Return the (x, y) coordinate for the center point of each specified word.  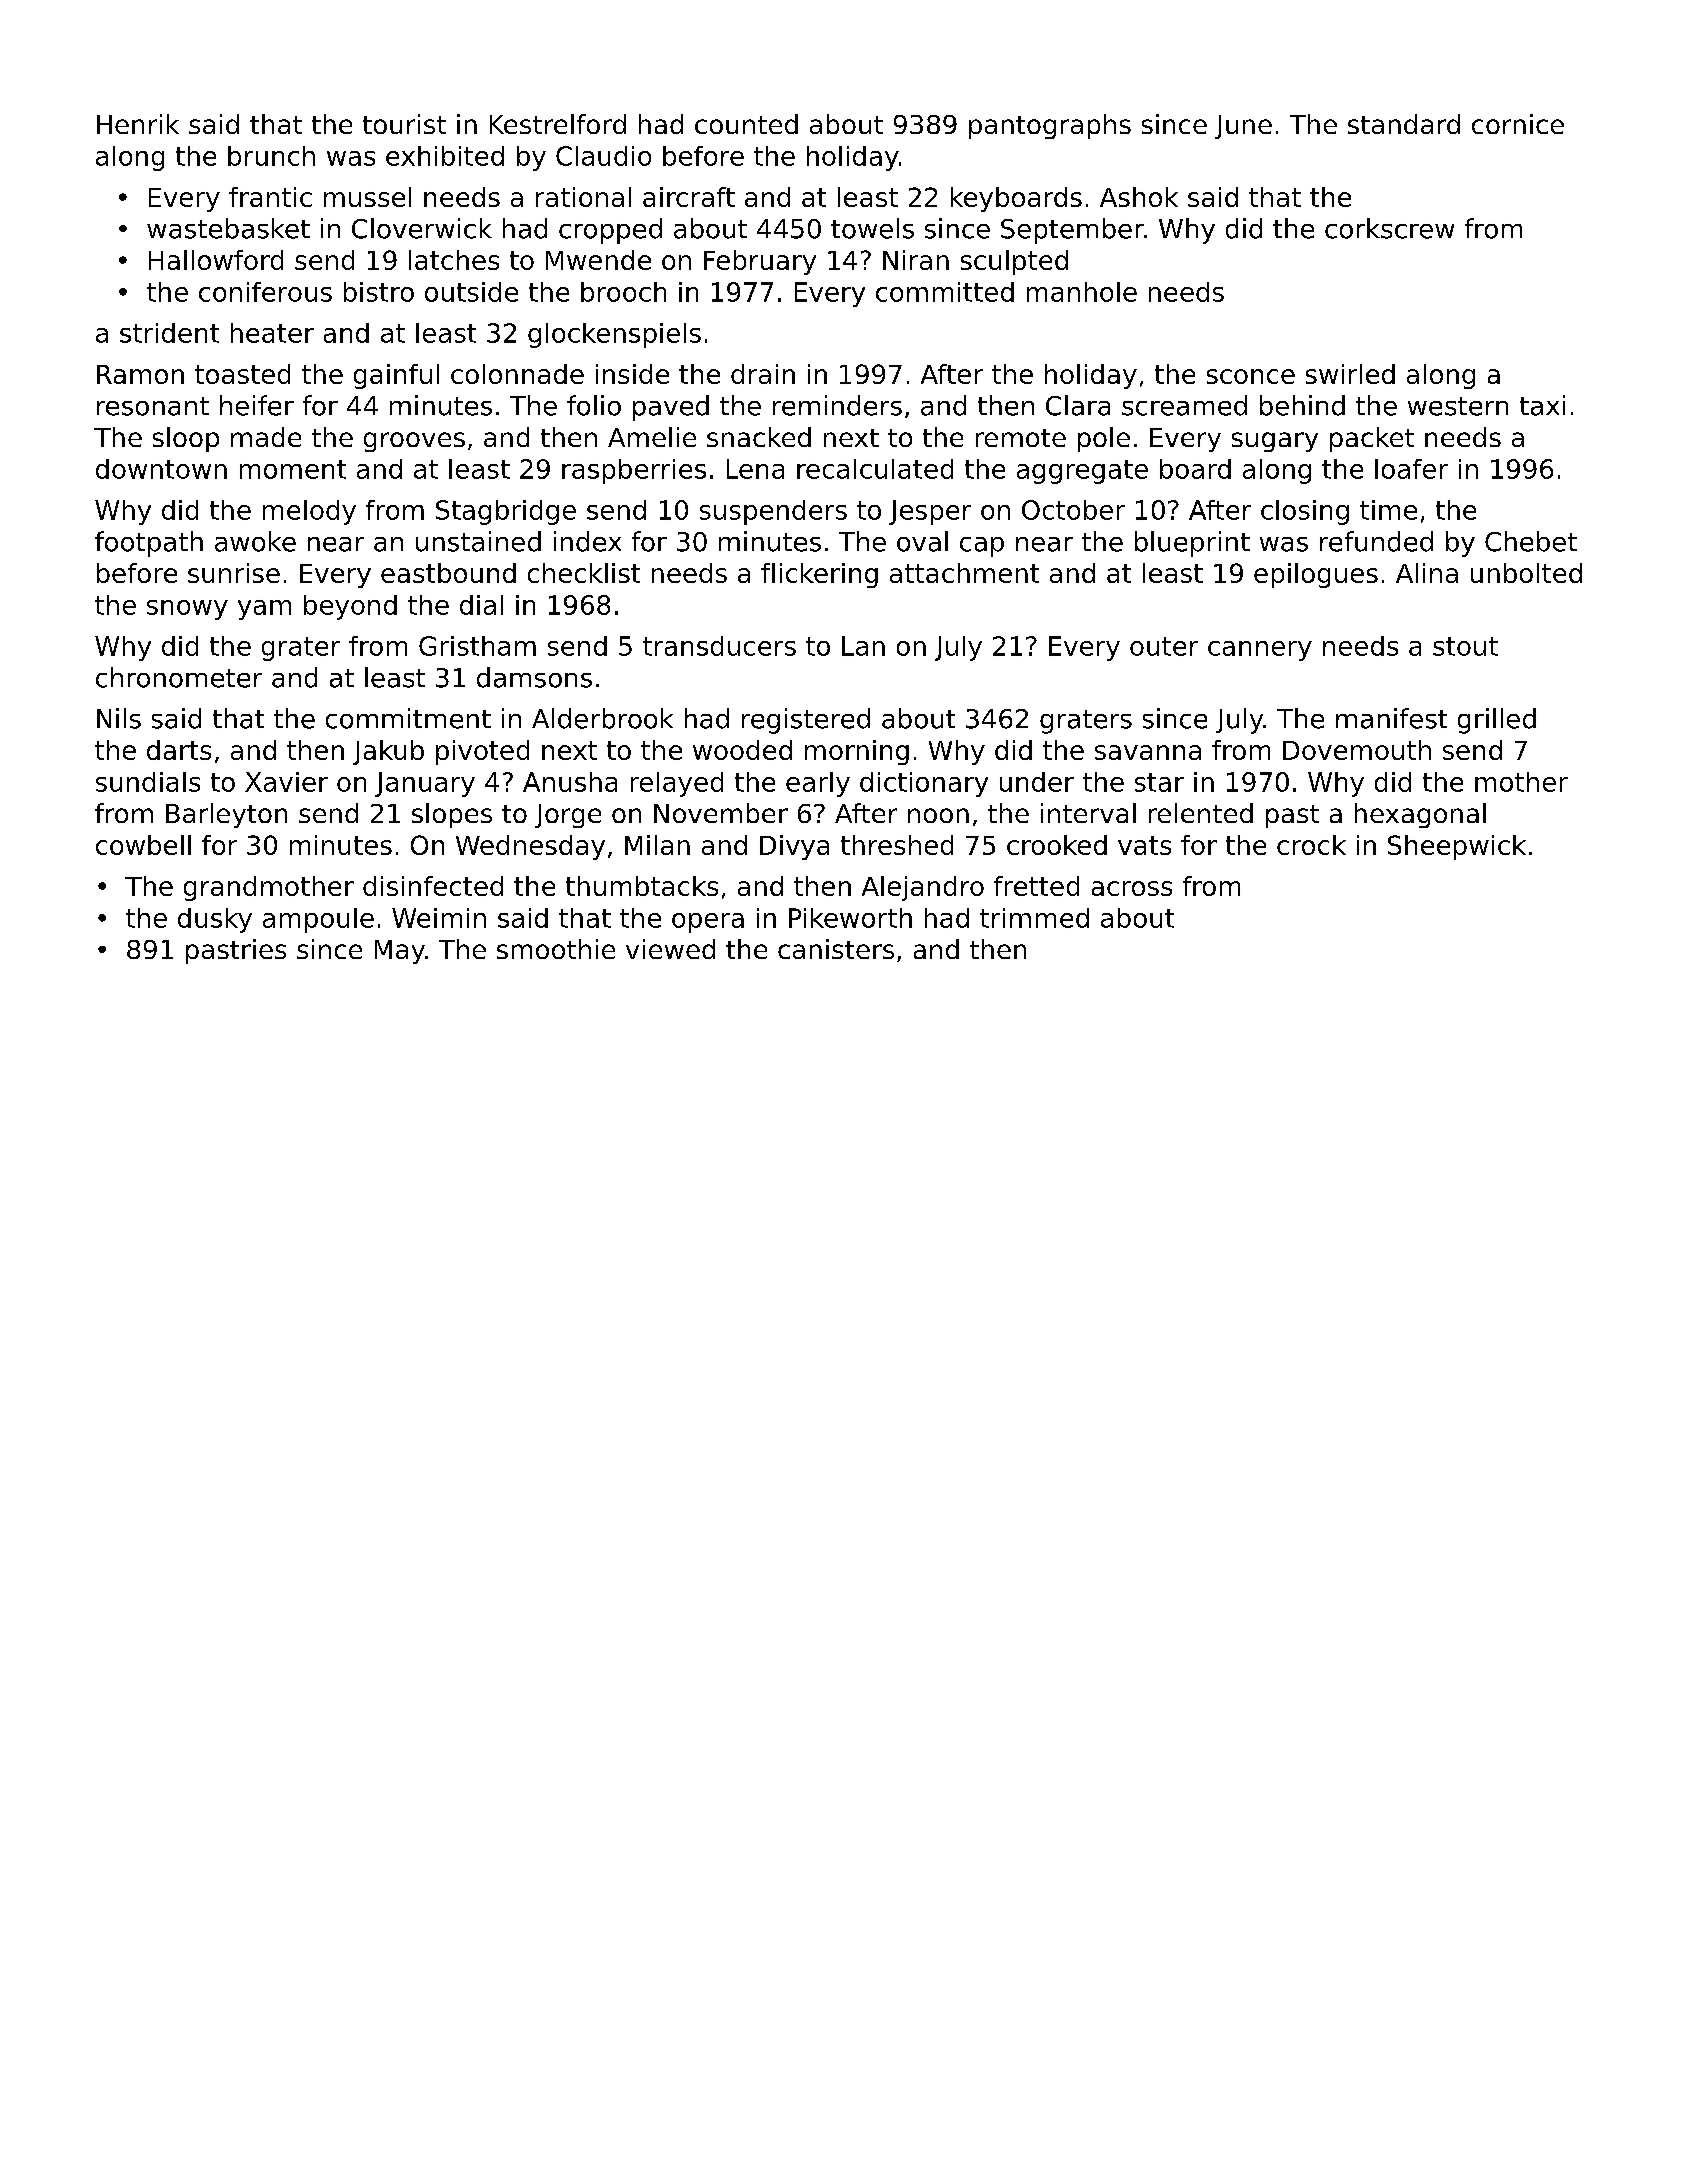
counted (746, 124)
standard (1404, 124)
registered (806, 721)
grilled (1497, 721)
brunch (271, 156)
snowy (187, 610)
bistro (379, 292)
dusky (215, 920)
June (1243, 127)
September (1072, 231)
